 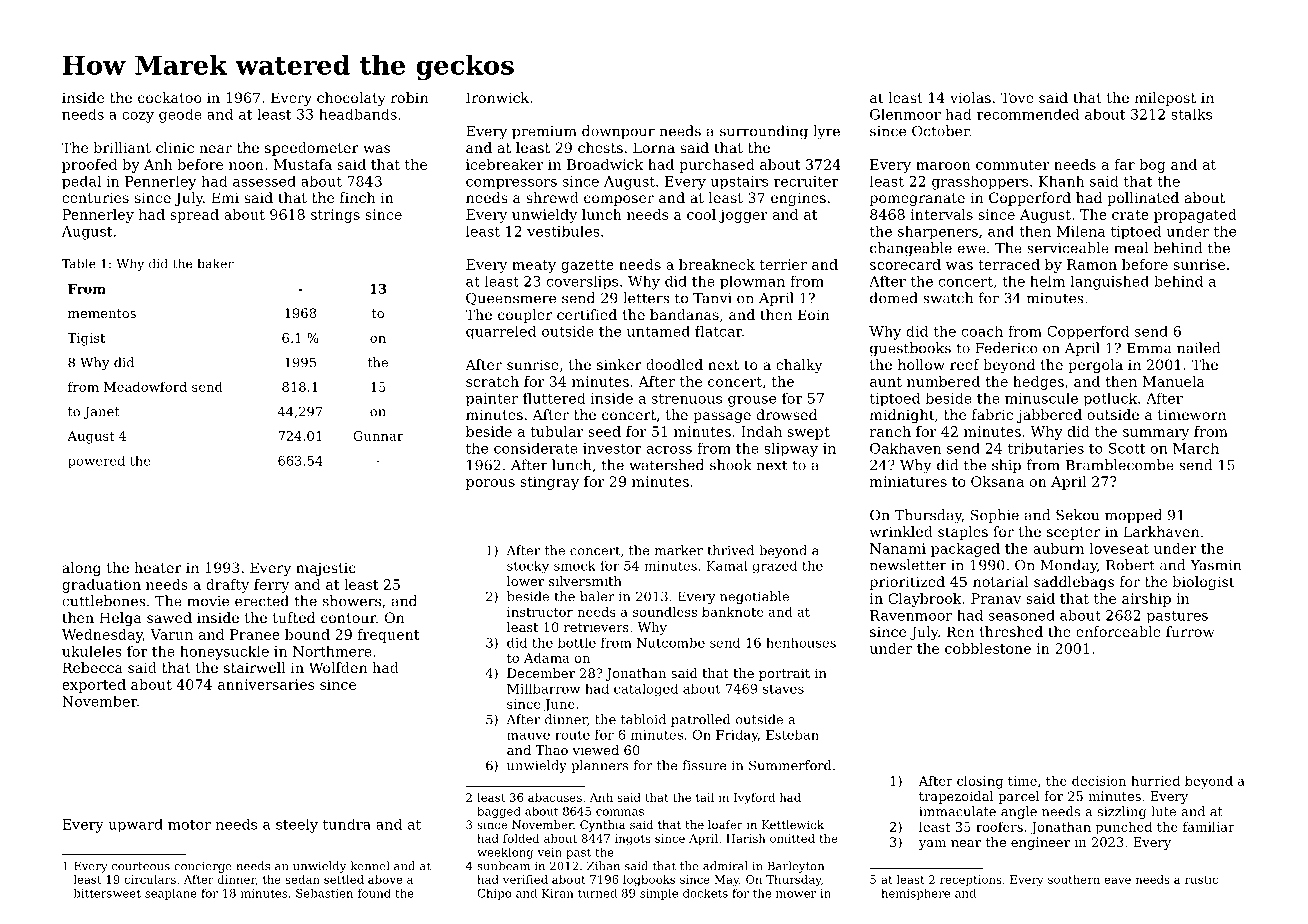 I want to click on eave, so click(x=1117, y=880).
